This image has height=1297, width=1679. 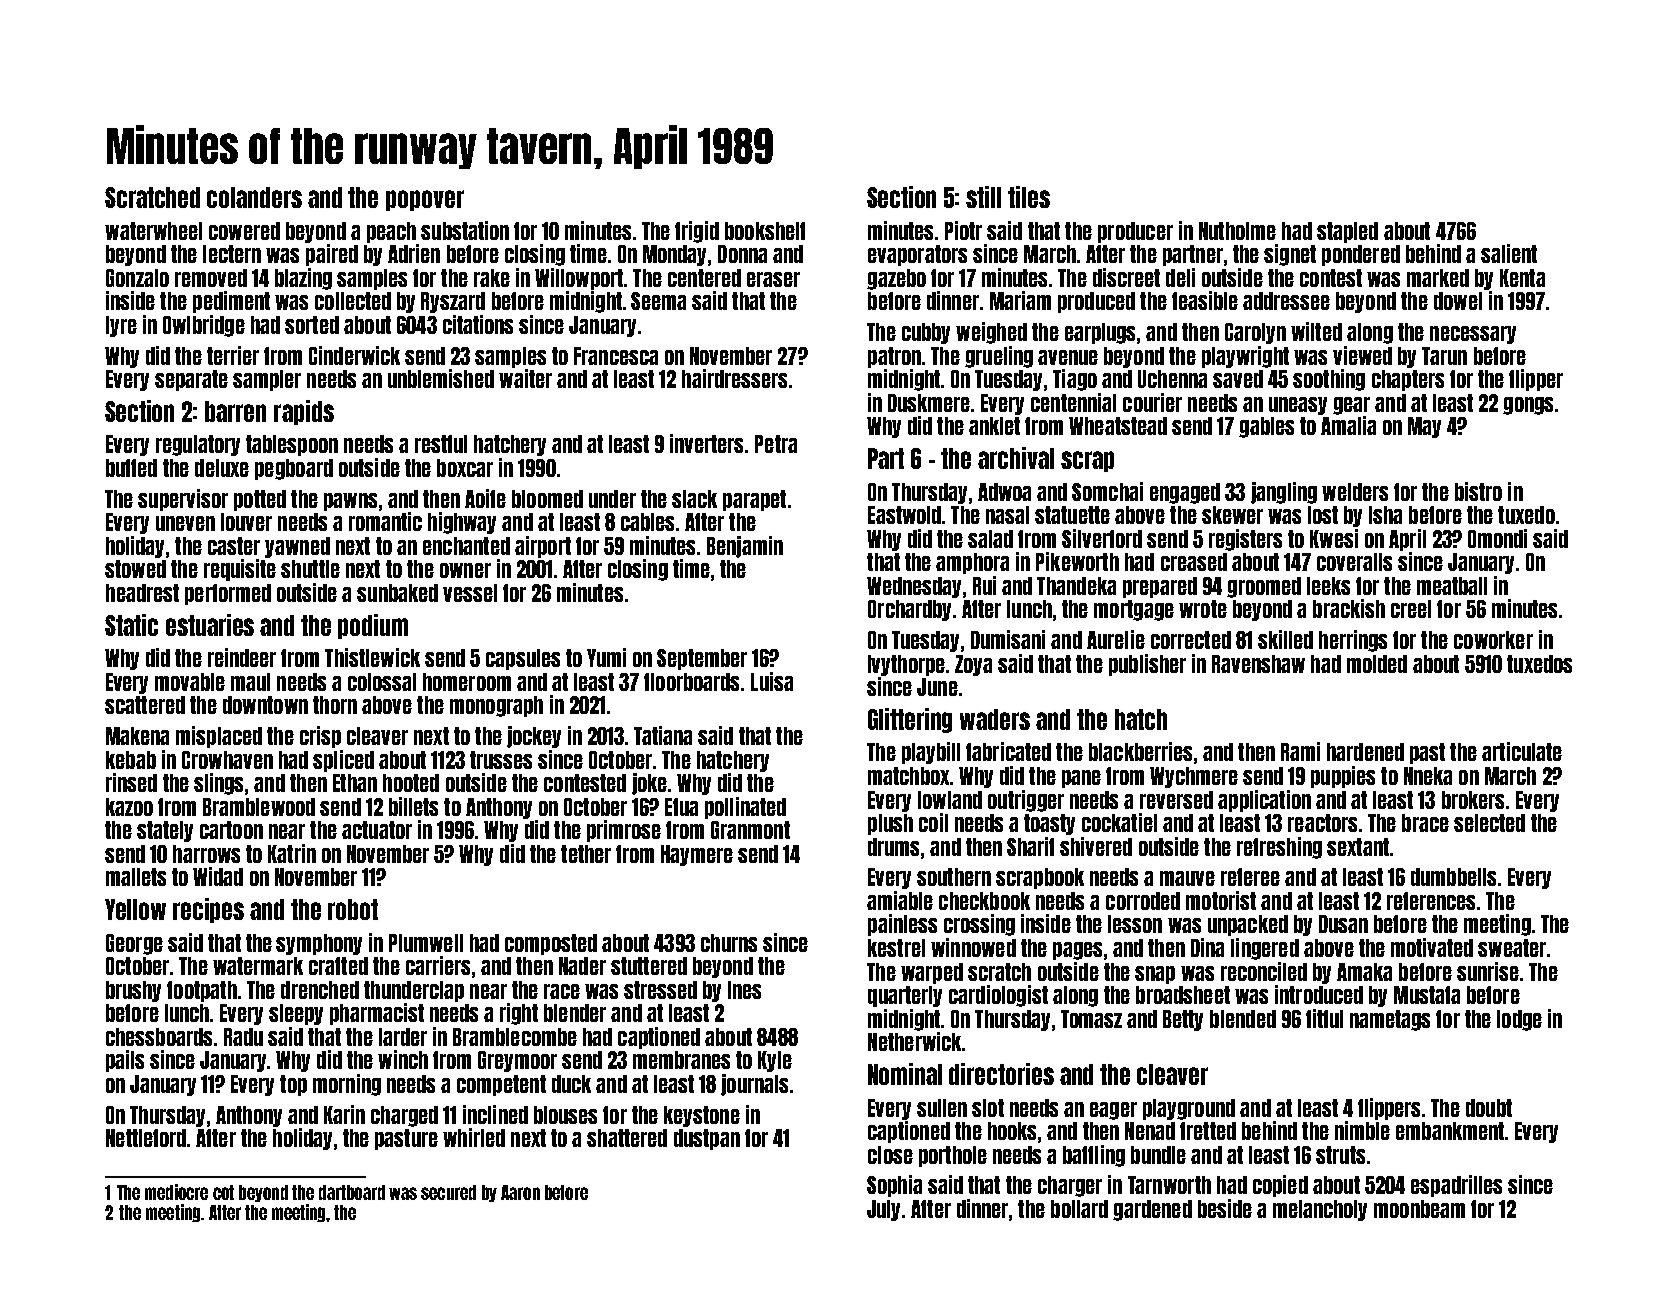 What do you see at coordinates (1116, 639) in the image?
I see `Aurelie` at bounding box center [1116, 639].
